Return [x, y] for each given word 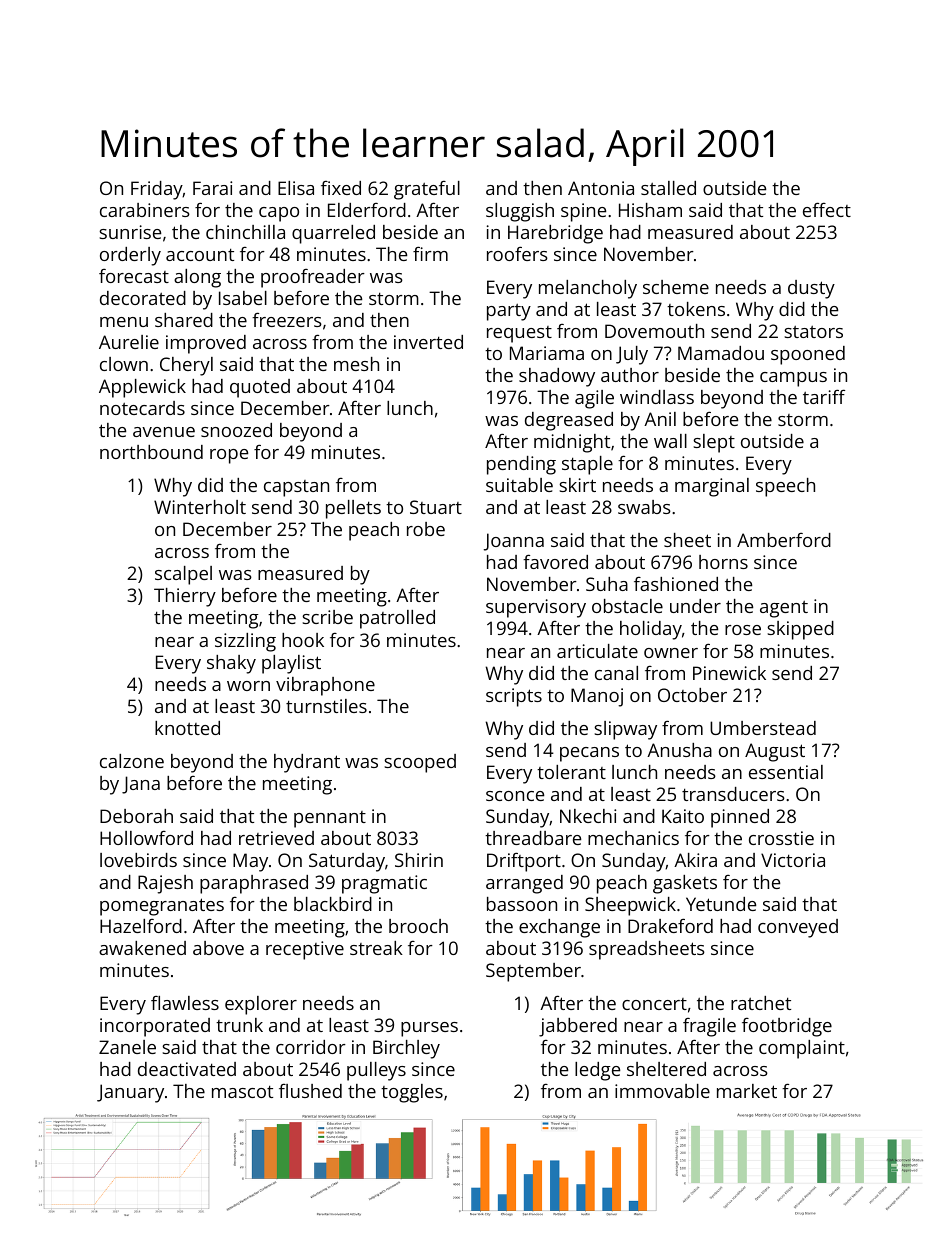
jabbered [578, 1027]
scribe [327, 617]
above [218, 948]
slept [714, 443]
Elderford [367, 210]
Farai [212, 188]
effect [827, 209]
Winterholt [200, 507]
